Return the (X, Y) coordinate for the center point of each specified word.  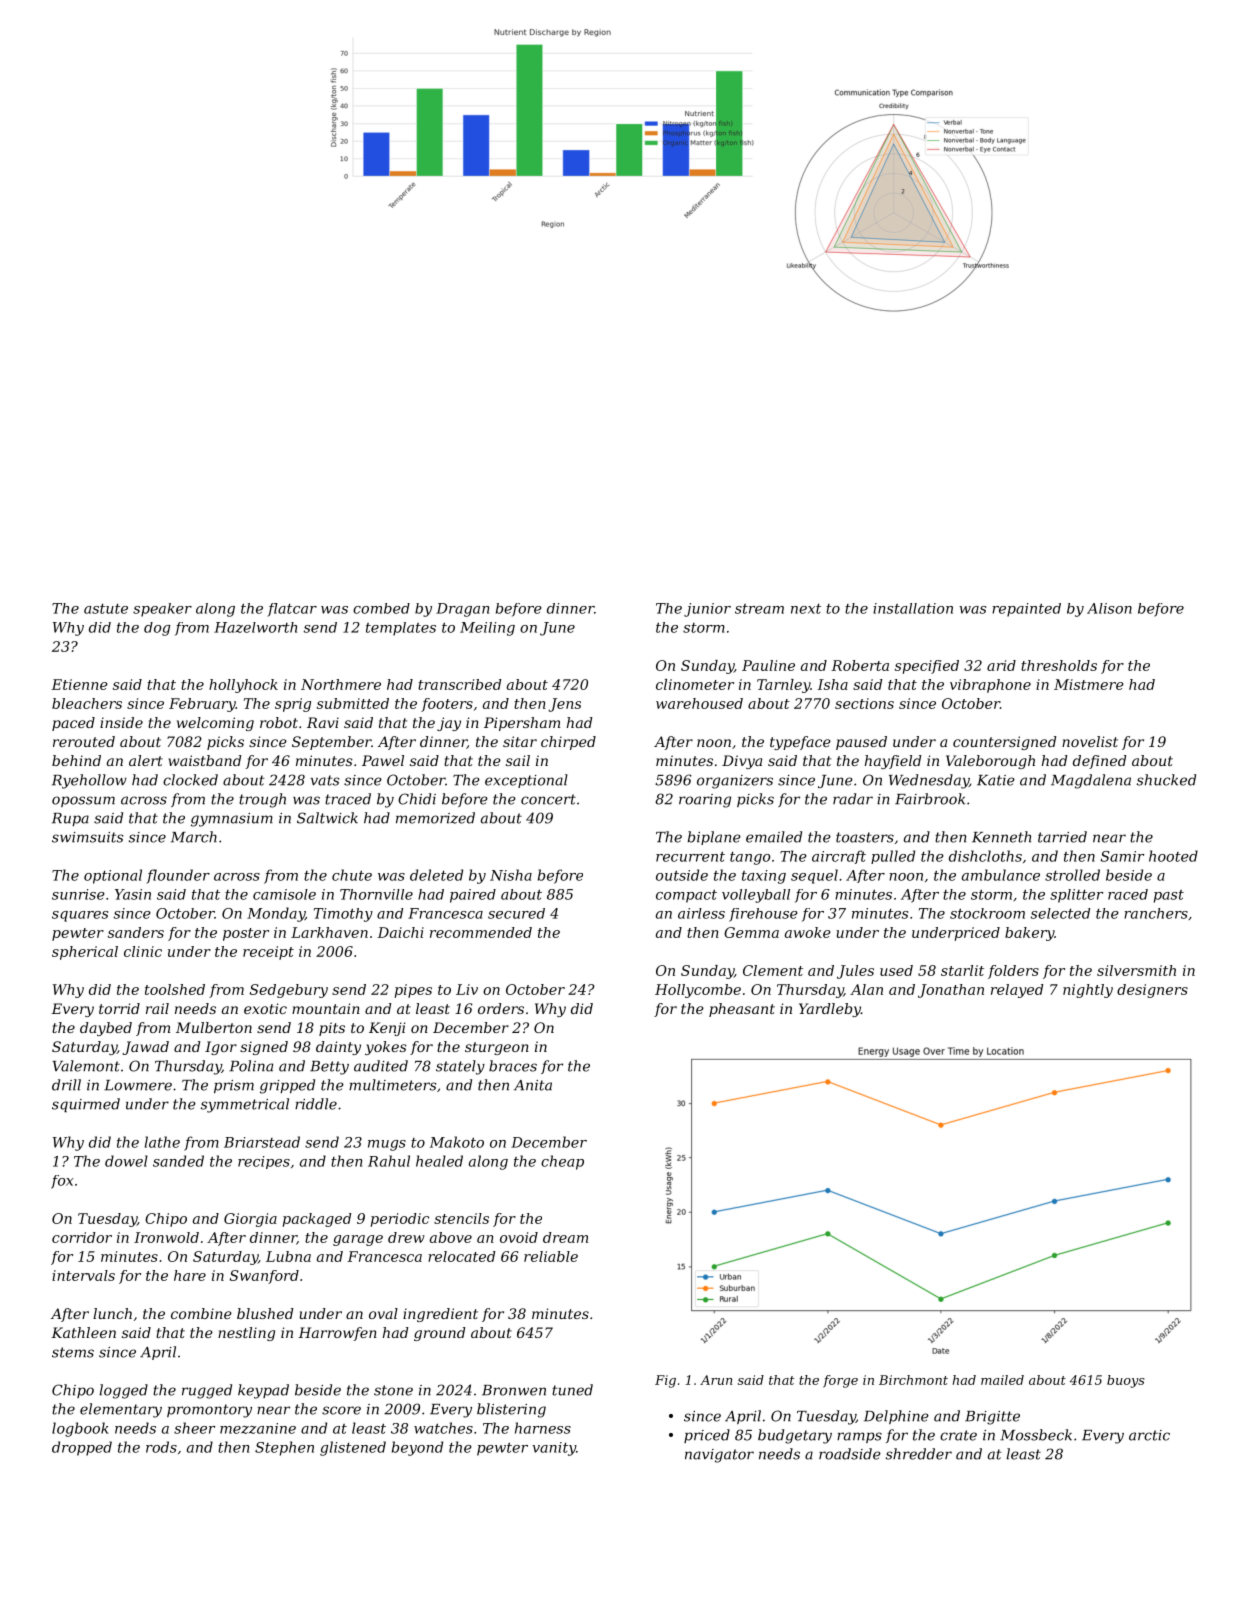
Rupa (70, 819)
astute (106, 609)
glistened (353, 1448)
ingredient (440, 1315)
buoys (1126, 1381)
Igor (221, 1048)
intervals (83, 1275)
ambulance (1001, 875)
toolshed (175, 989)
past (1169, 896)
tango (750, 858)
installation (913, 608)
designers (1152, 991)
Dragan (462, 610)
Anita (533, 1085)
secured (516, 913)
